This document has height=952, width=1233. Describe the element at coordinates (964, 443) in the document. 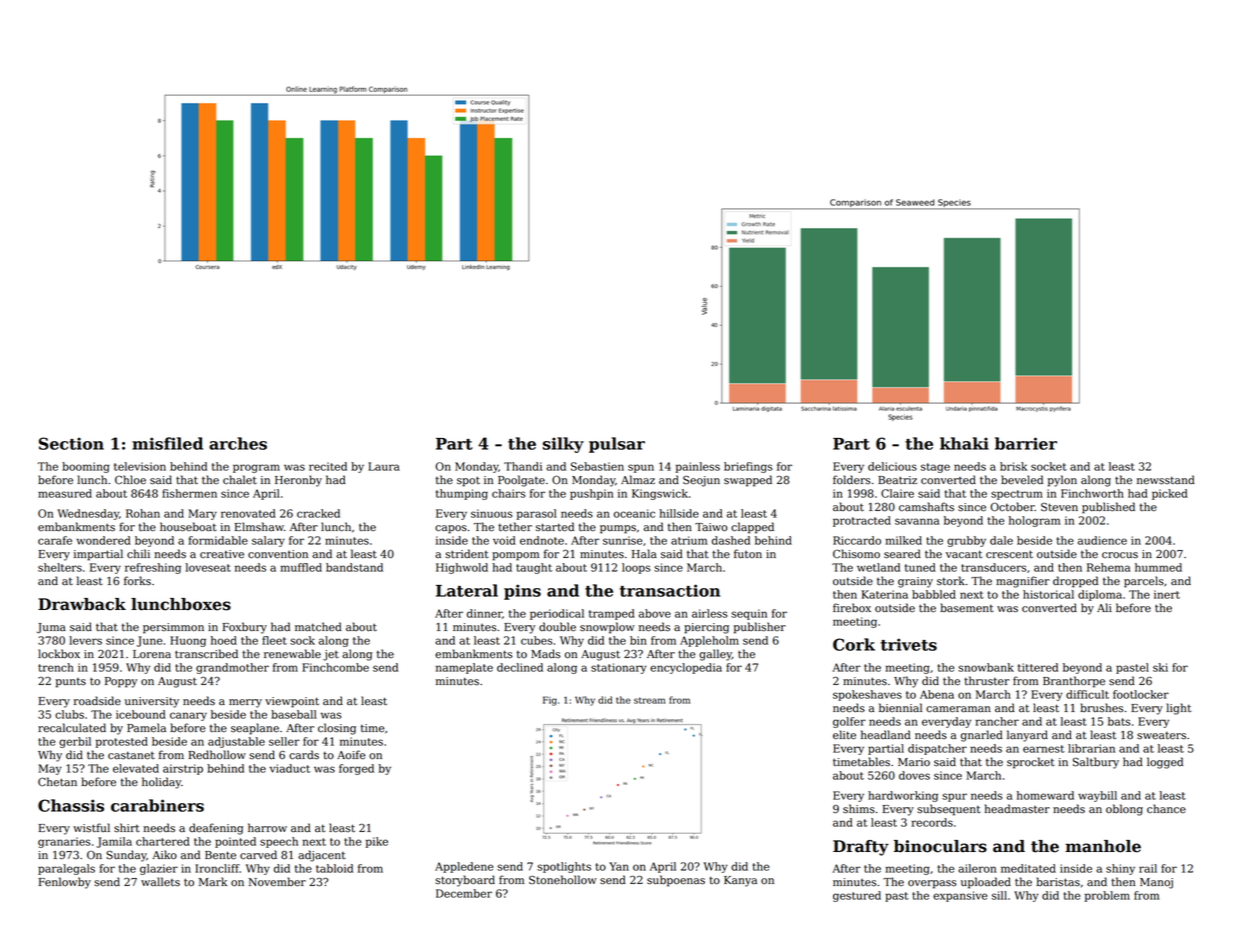

I see `khaki` at that location.
